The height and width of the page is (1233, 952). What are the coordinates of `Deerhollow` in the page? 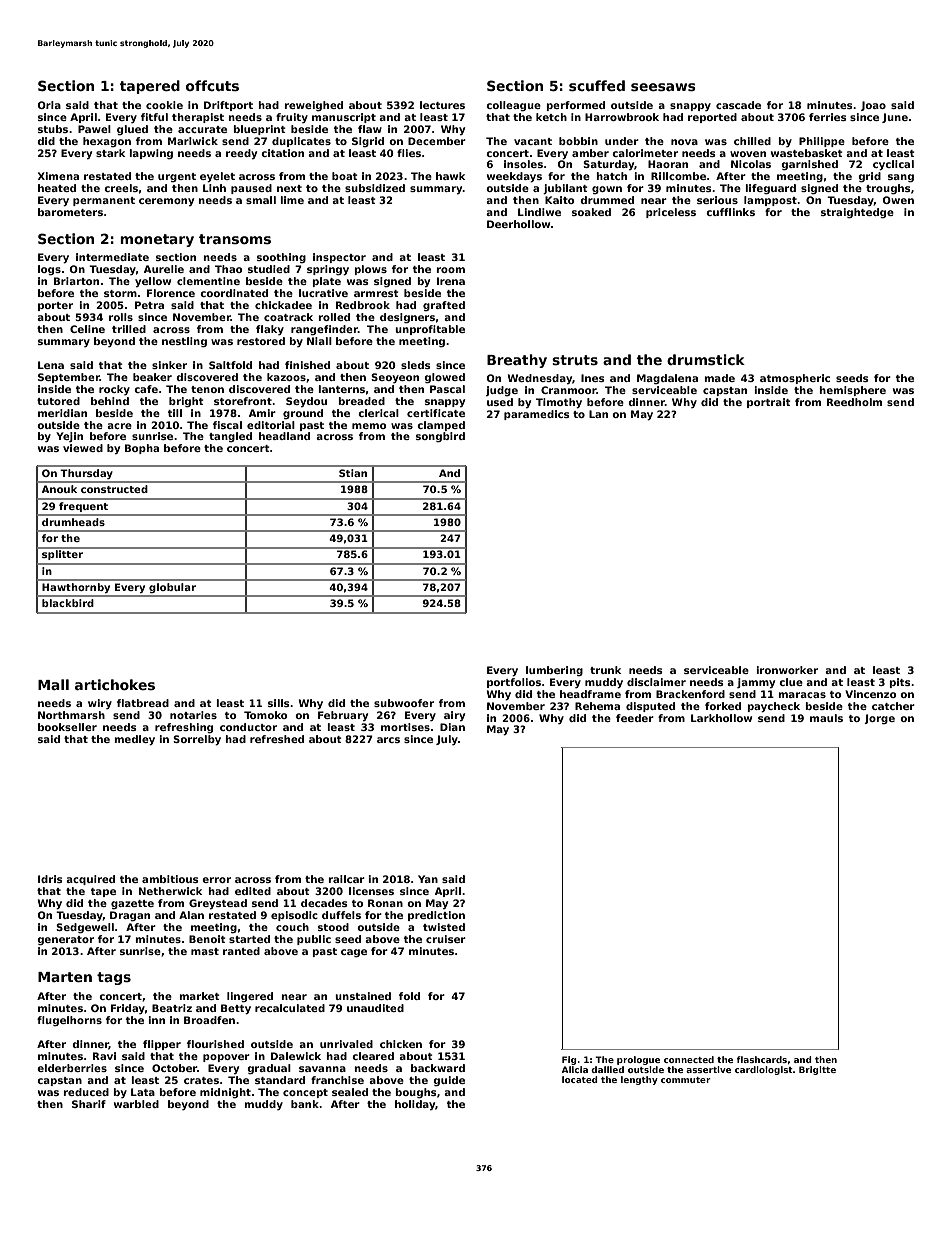 It's located at (518, 224).
